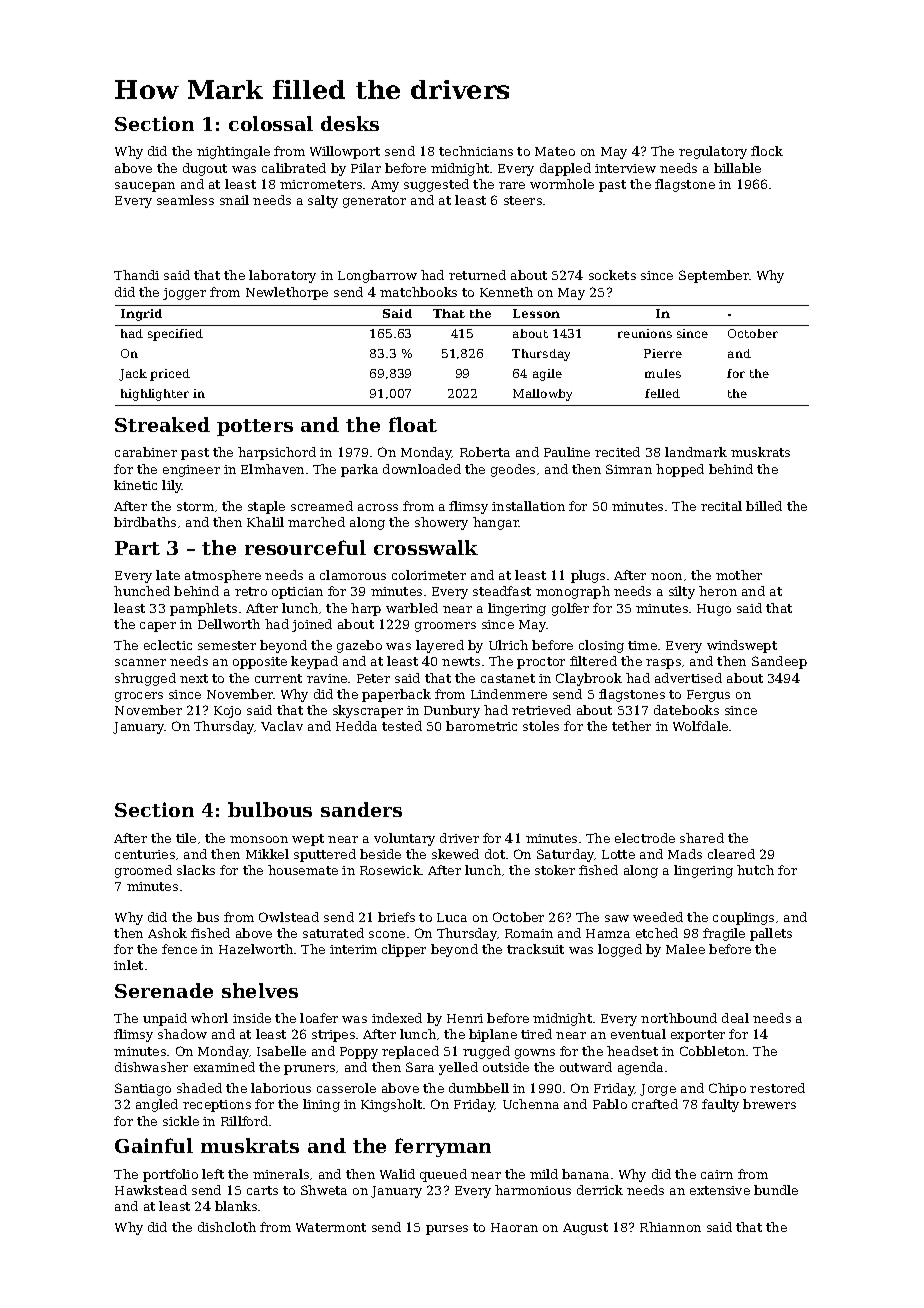 The image size is (924, 1308). What do you see at coordinates (151, 1190) in the image?
I see `Hawkstead` at bounding box center [151, 1190].
